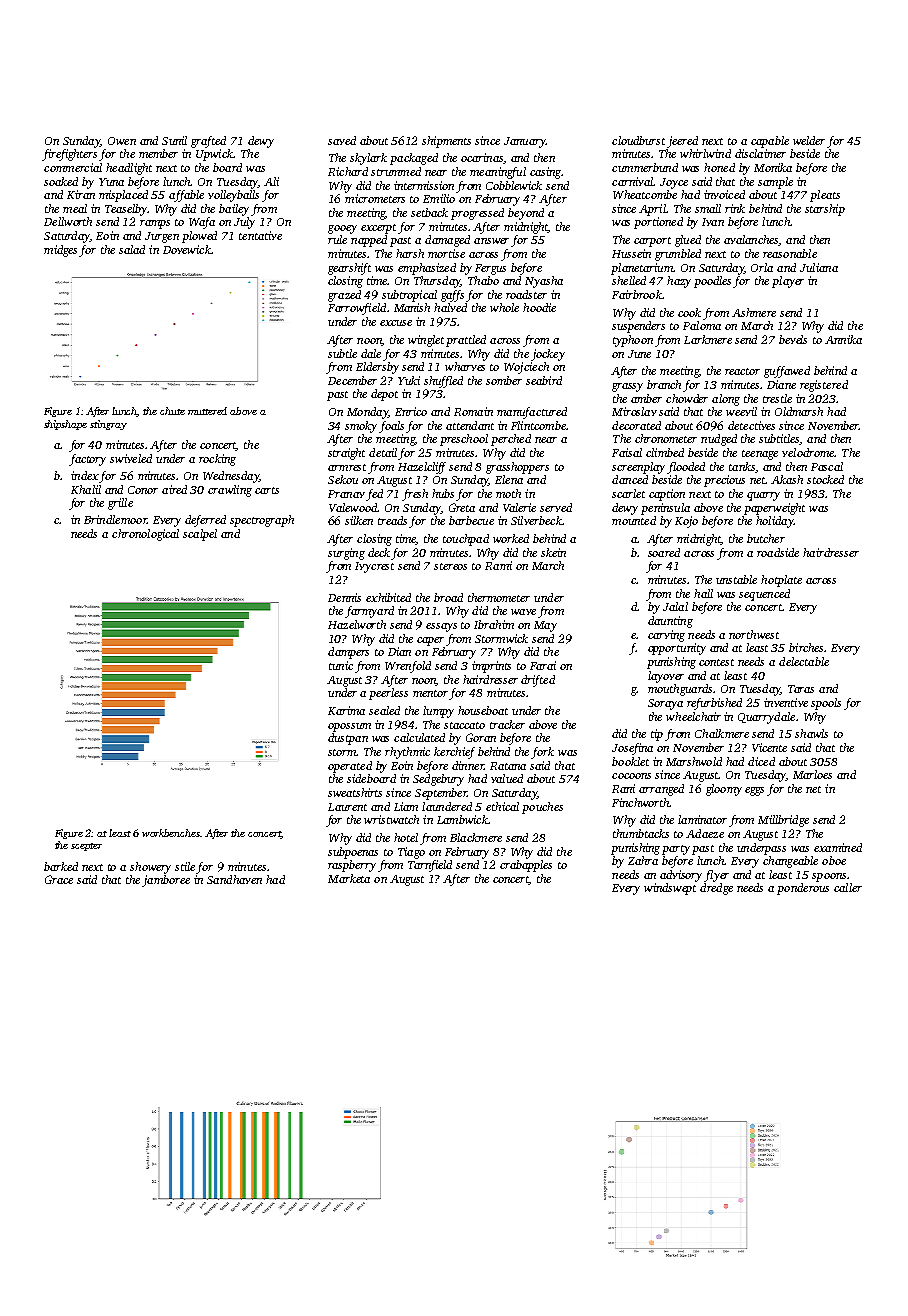  What do you see at coordinates (171, 833) in the image?
I see `workbenches` at bounding box center [171, 833].
